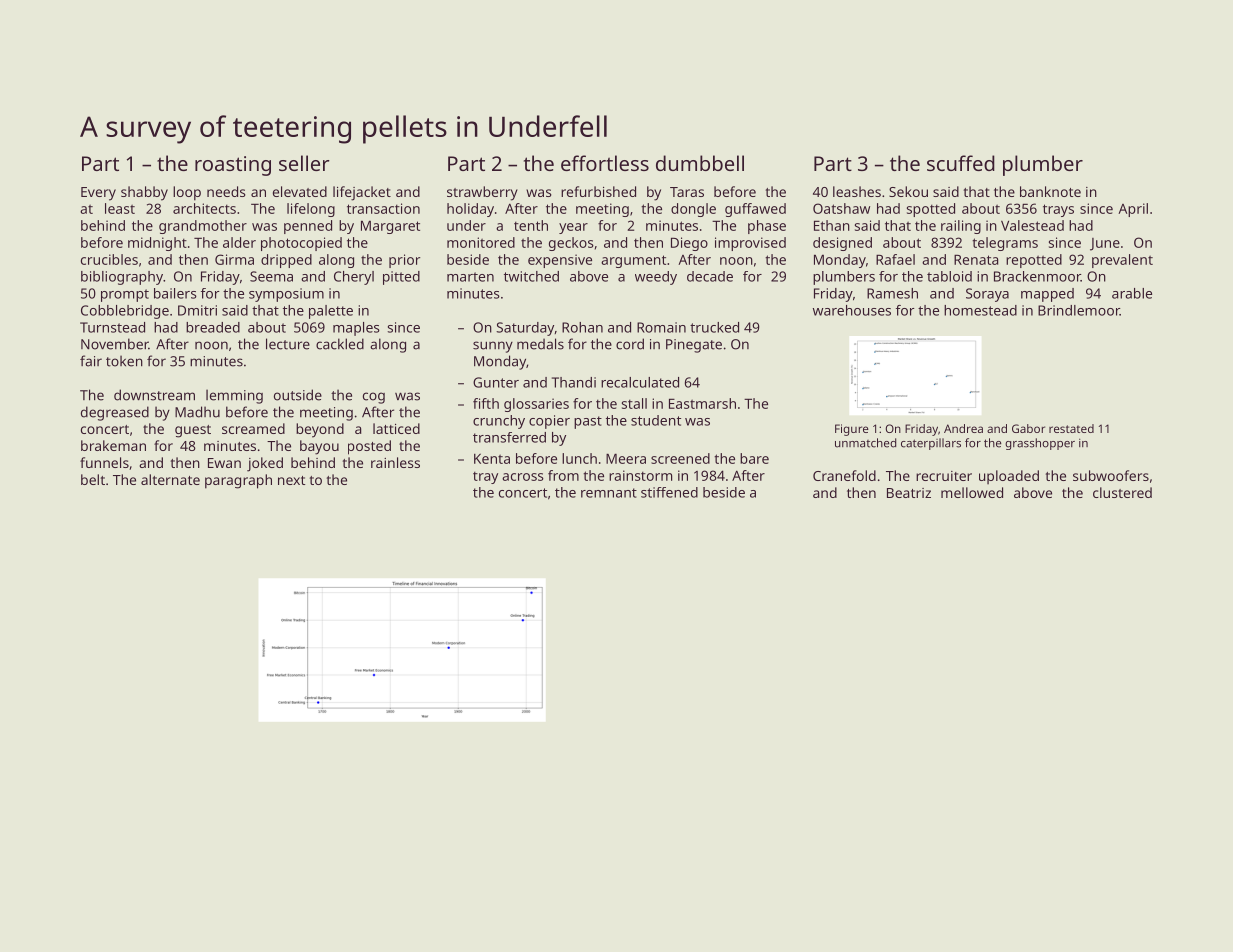 The height and width of the screenshot is (952, 1233). What do you see at coordinates (482, 193) in the screenshot?
I see `strawberry` at bounding box center [482, 193].
